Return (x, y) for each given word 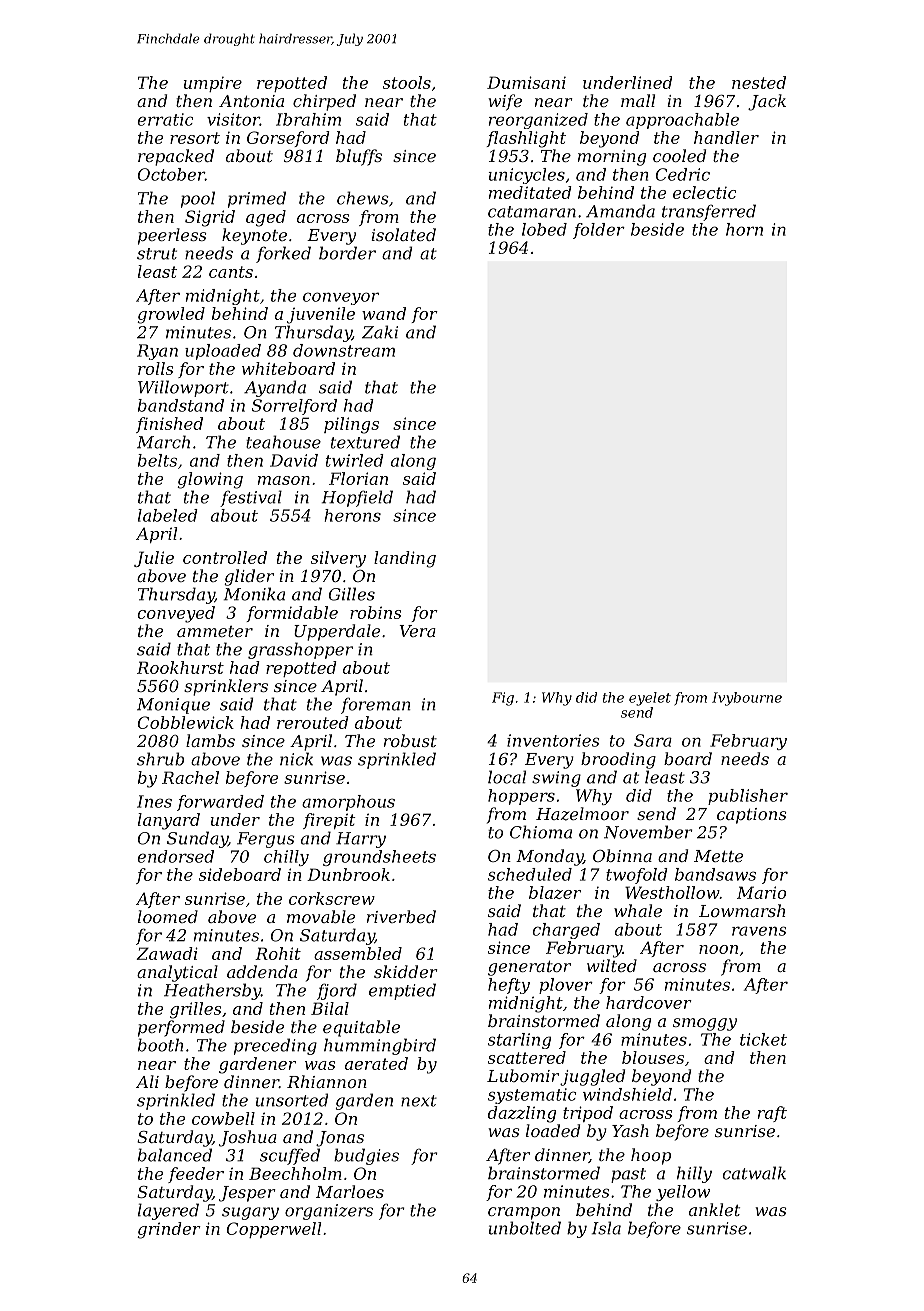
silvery (338, 559)
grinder (169, 1230)
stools (407, 82)
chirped (324, 102)
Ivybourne (747, 699)
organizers (329, 1212)
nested (759, 82)
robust (410, 740)
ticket (763, 1039)
